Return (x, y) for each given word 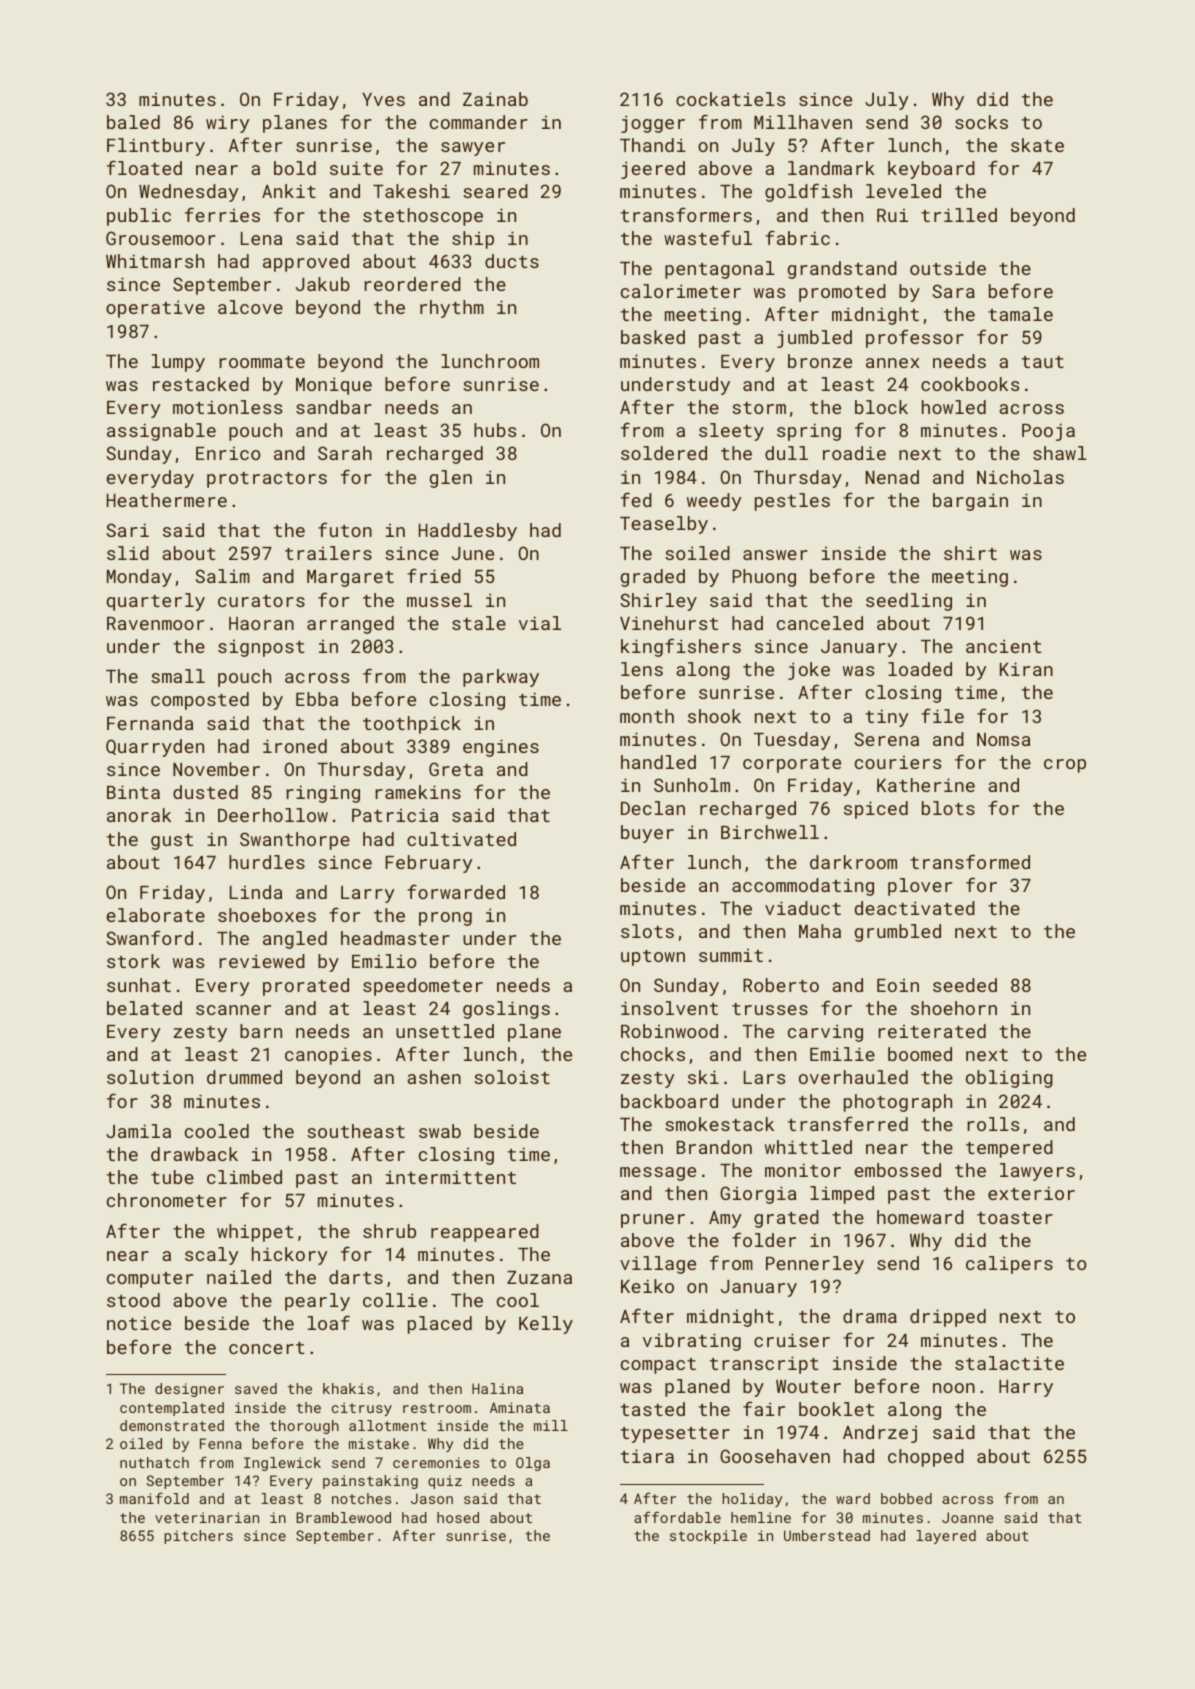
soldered (664, 453)
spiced (876, 810)
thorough (304, 1427)
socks (981, 122)
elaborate (155, 915)
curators (261, 601)
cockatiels (730, 99)
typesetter (675, 1435)
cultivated (461, 839)
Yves (383, 99)
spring (809, 432)
